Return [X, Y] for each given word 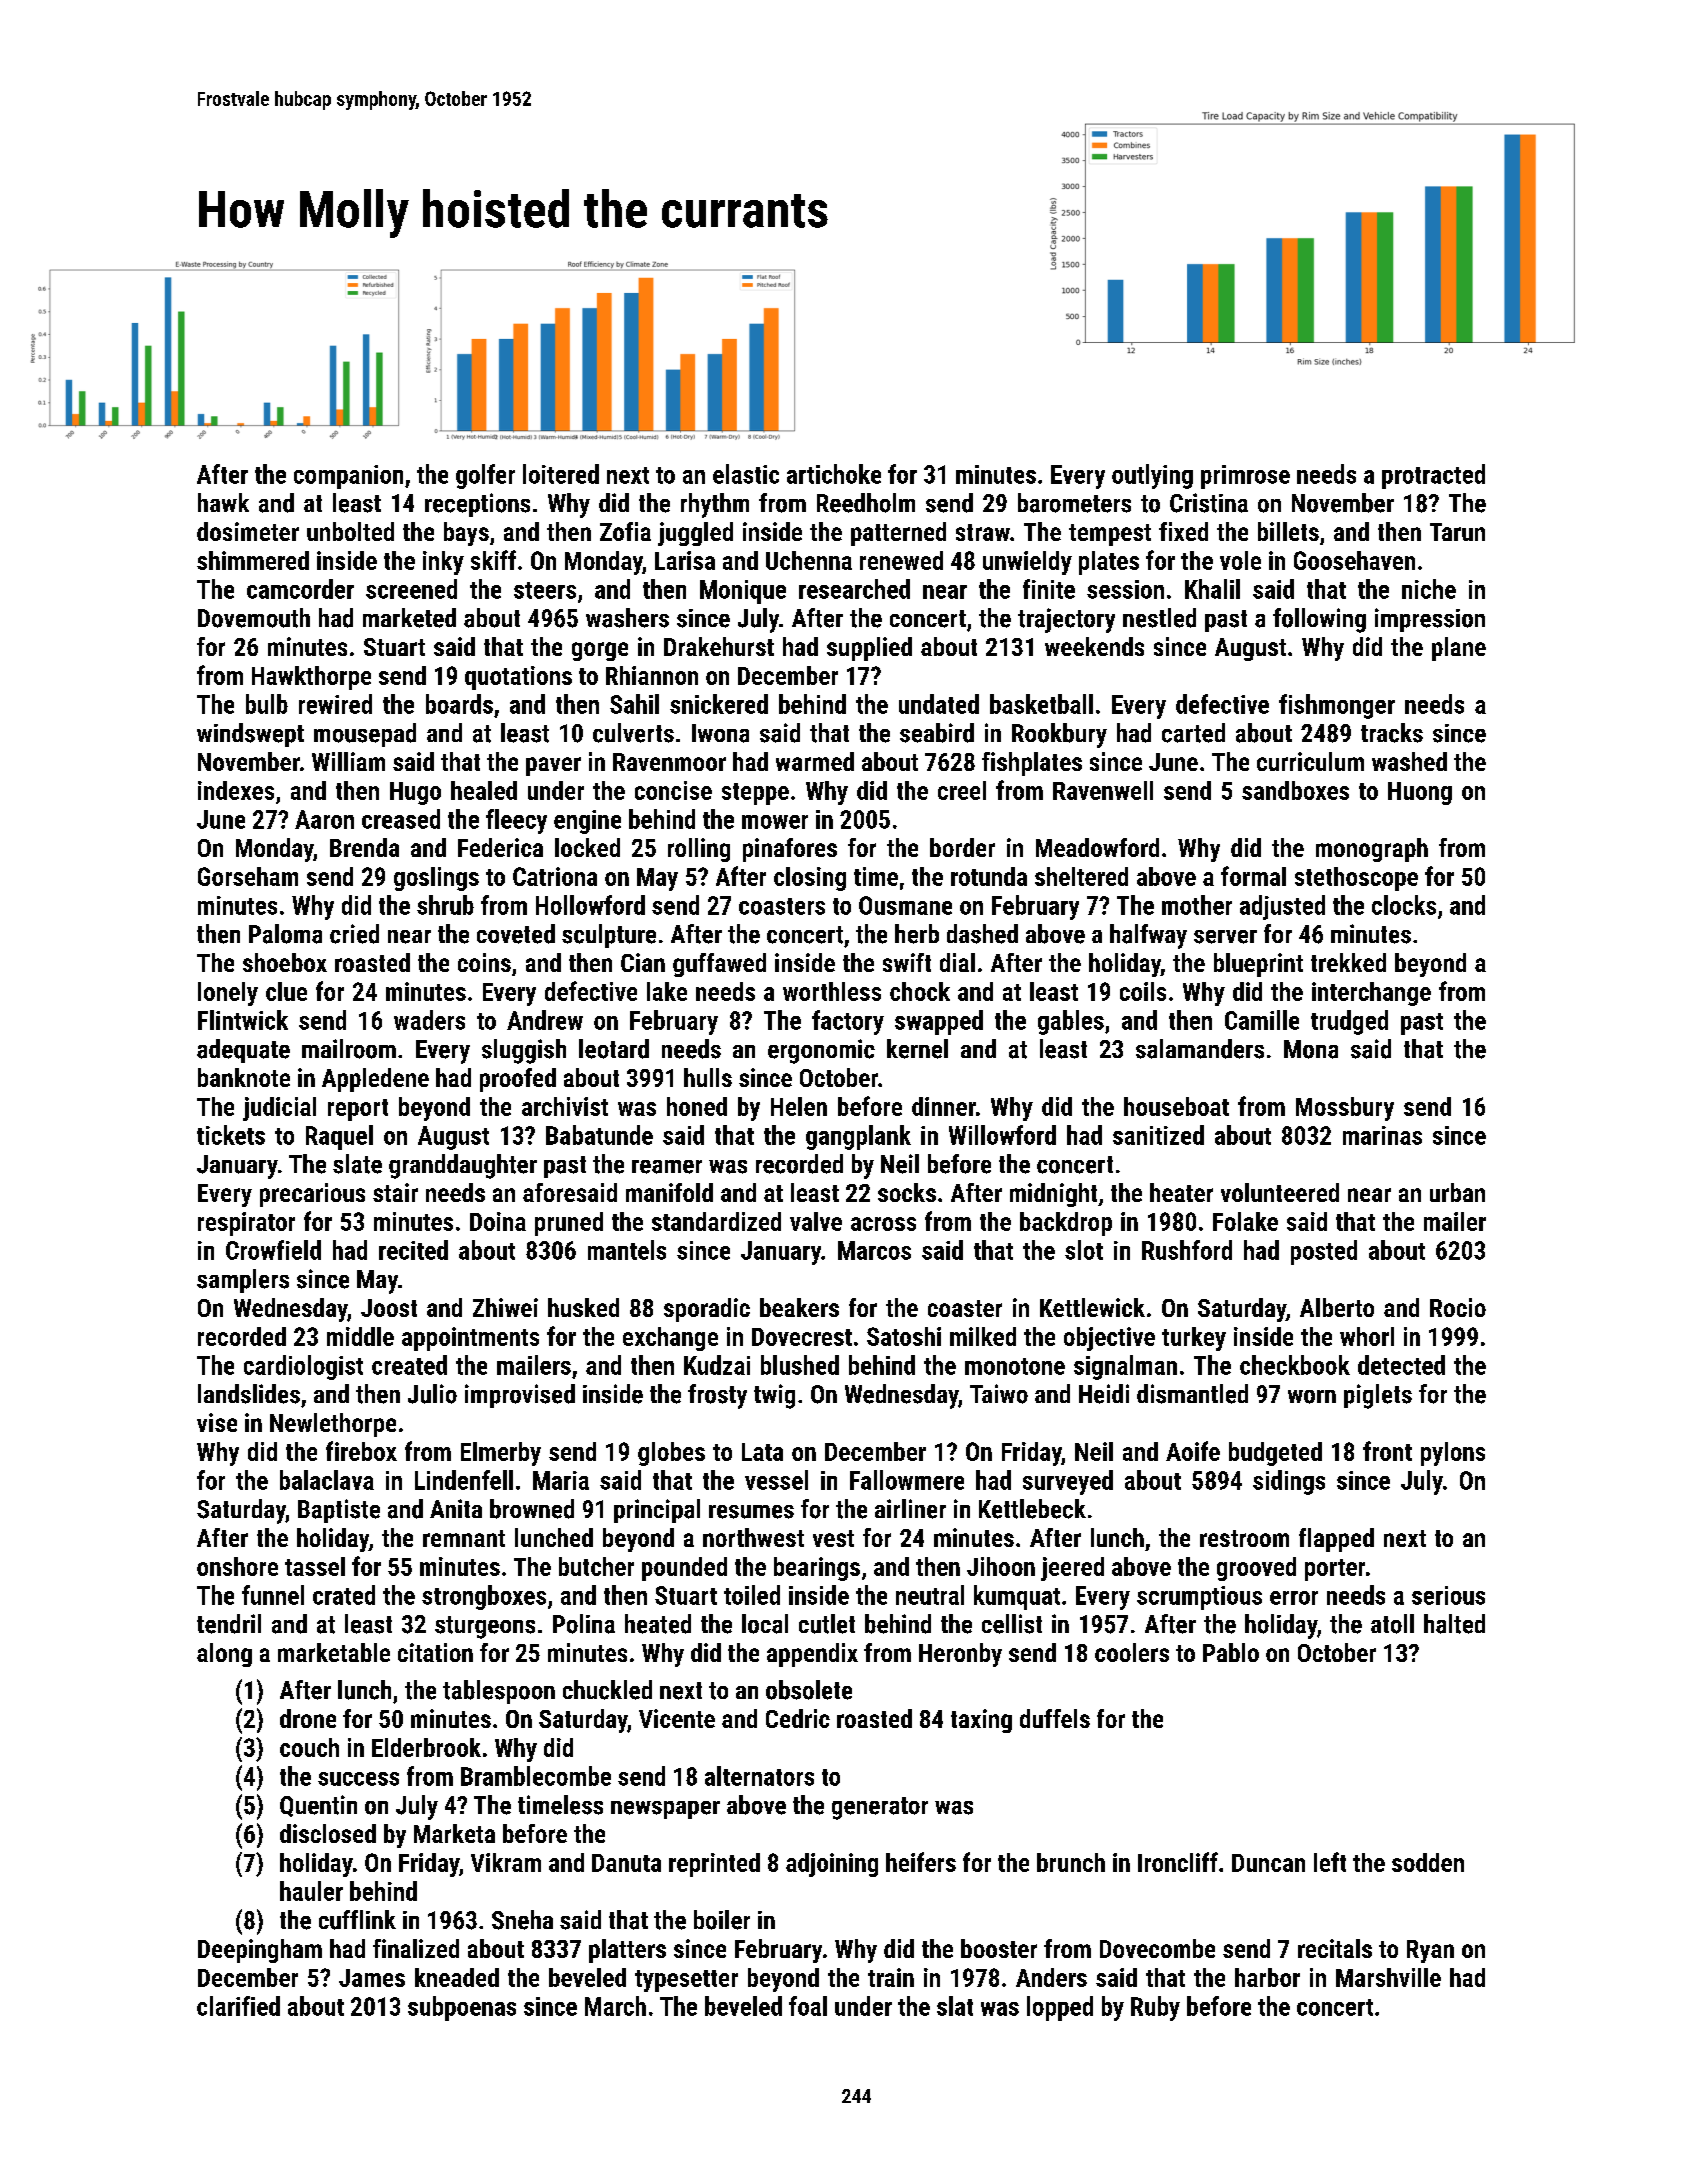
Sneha [522, 1920]
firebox [361, 1451]
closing [810, 879]
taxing [981, 1721]
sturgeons [485, 1627]
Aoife [1193, 1451]
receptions [477, 505]
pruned [569, 1224]
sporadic [707, 1310]
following [1319, 620]
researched [854, 589]
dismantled [1192, 1394]
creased [401, 819]
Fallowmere [907, 1480]
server [1225, 937]
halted [1454, 1624]
